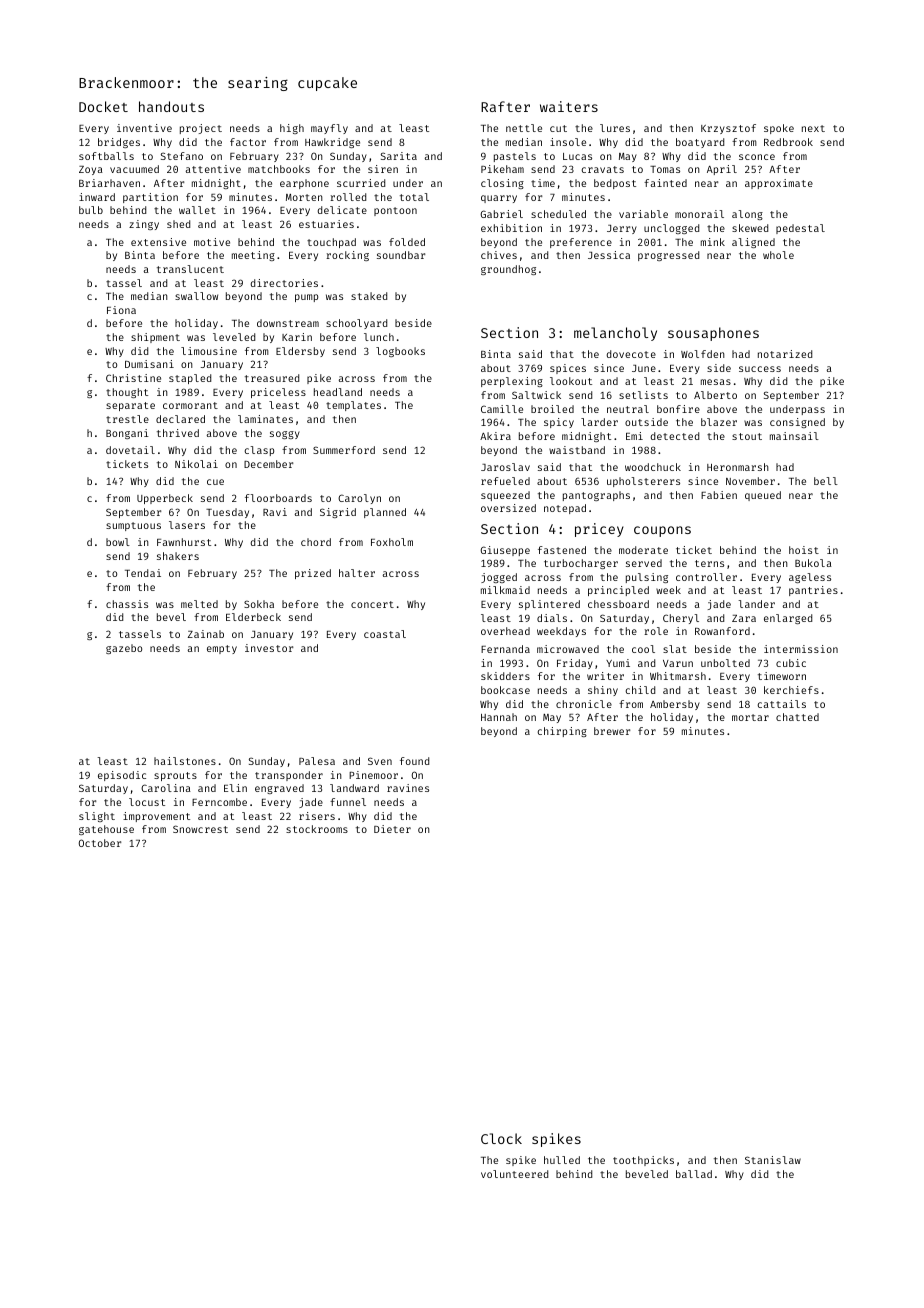 The width and height of the document is (924, 1308). What do you see at coordinates (756, 604) in the document?
I see `lander` at bounding box center [756, 604].
